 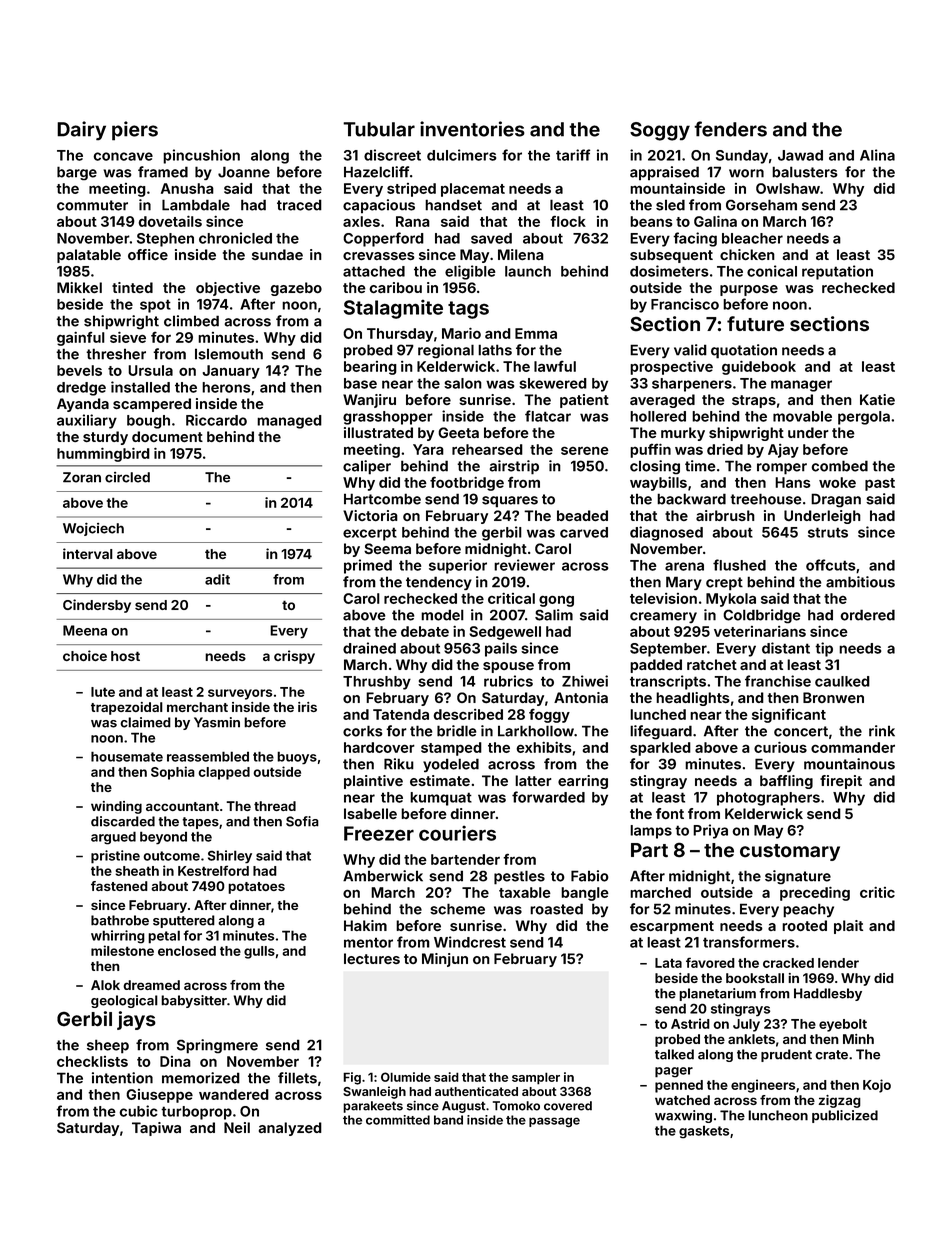 I want to click on Kojo, so click(x=877, y=1086).
